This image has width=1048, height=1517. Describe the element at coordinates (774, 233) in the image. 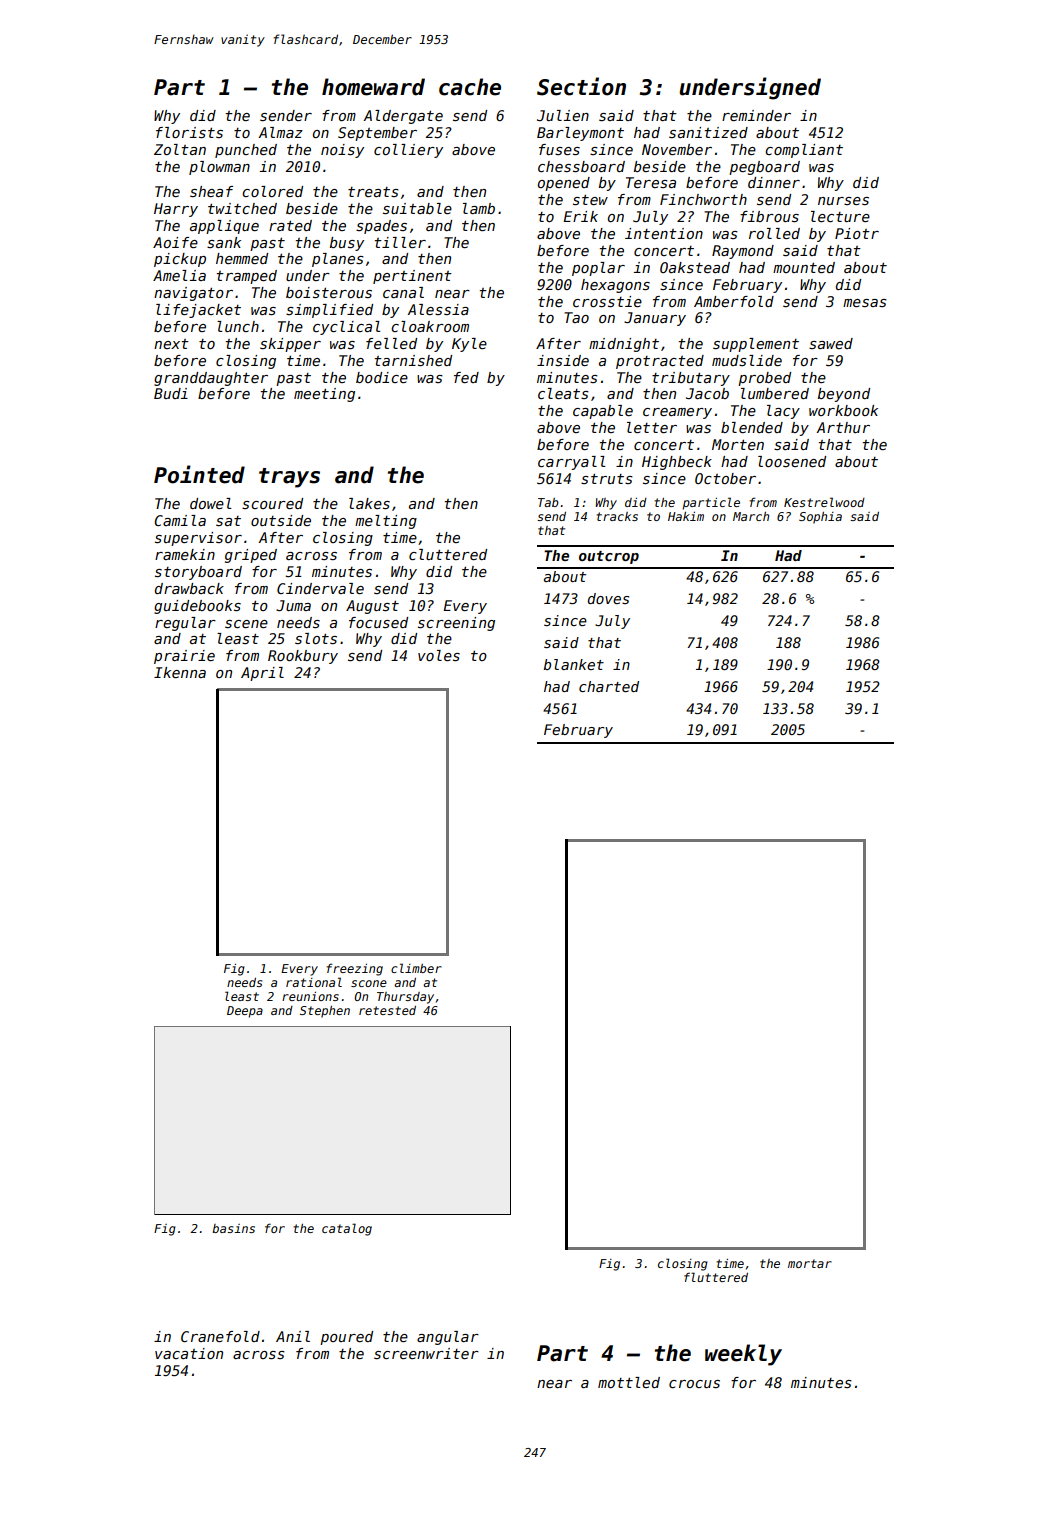

I see `rolled` at that location.
